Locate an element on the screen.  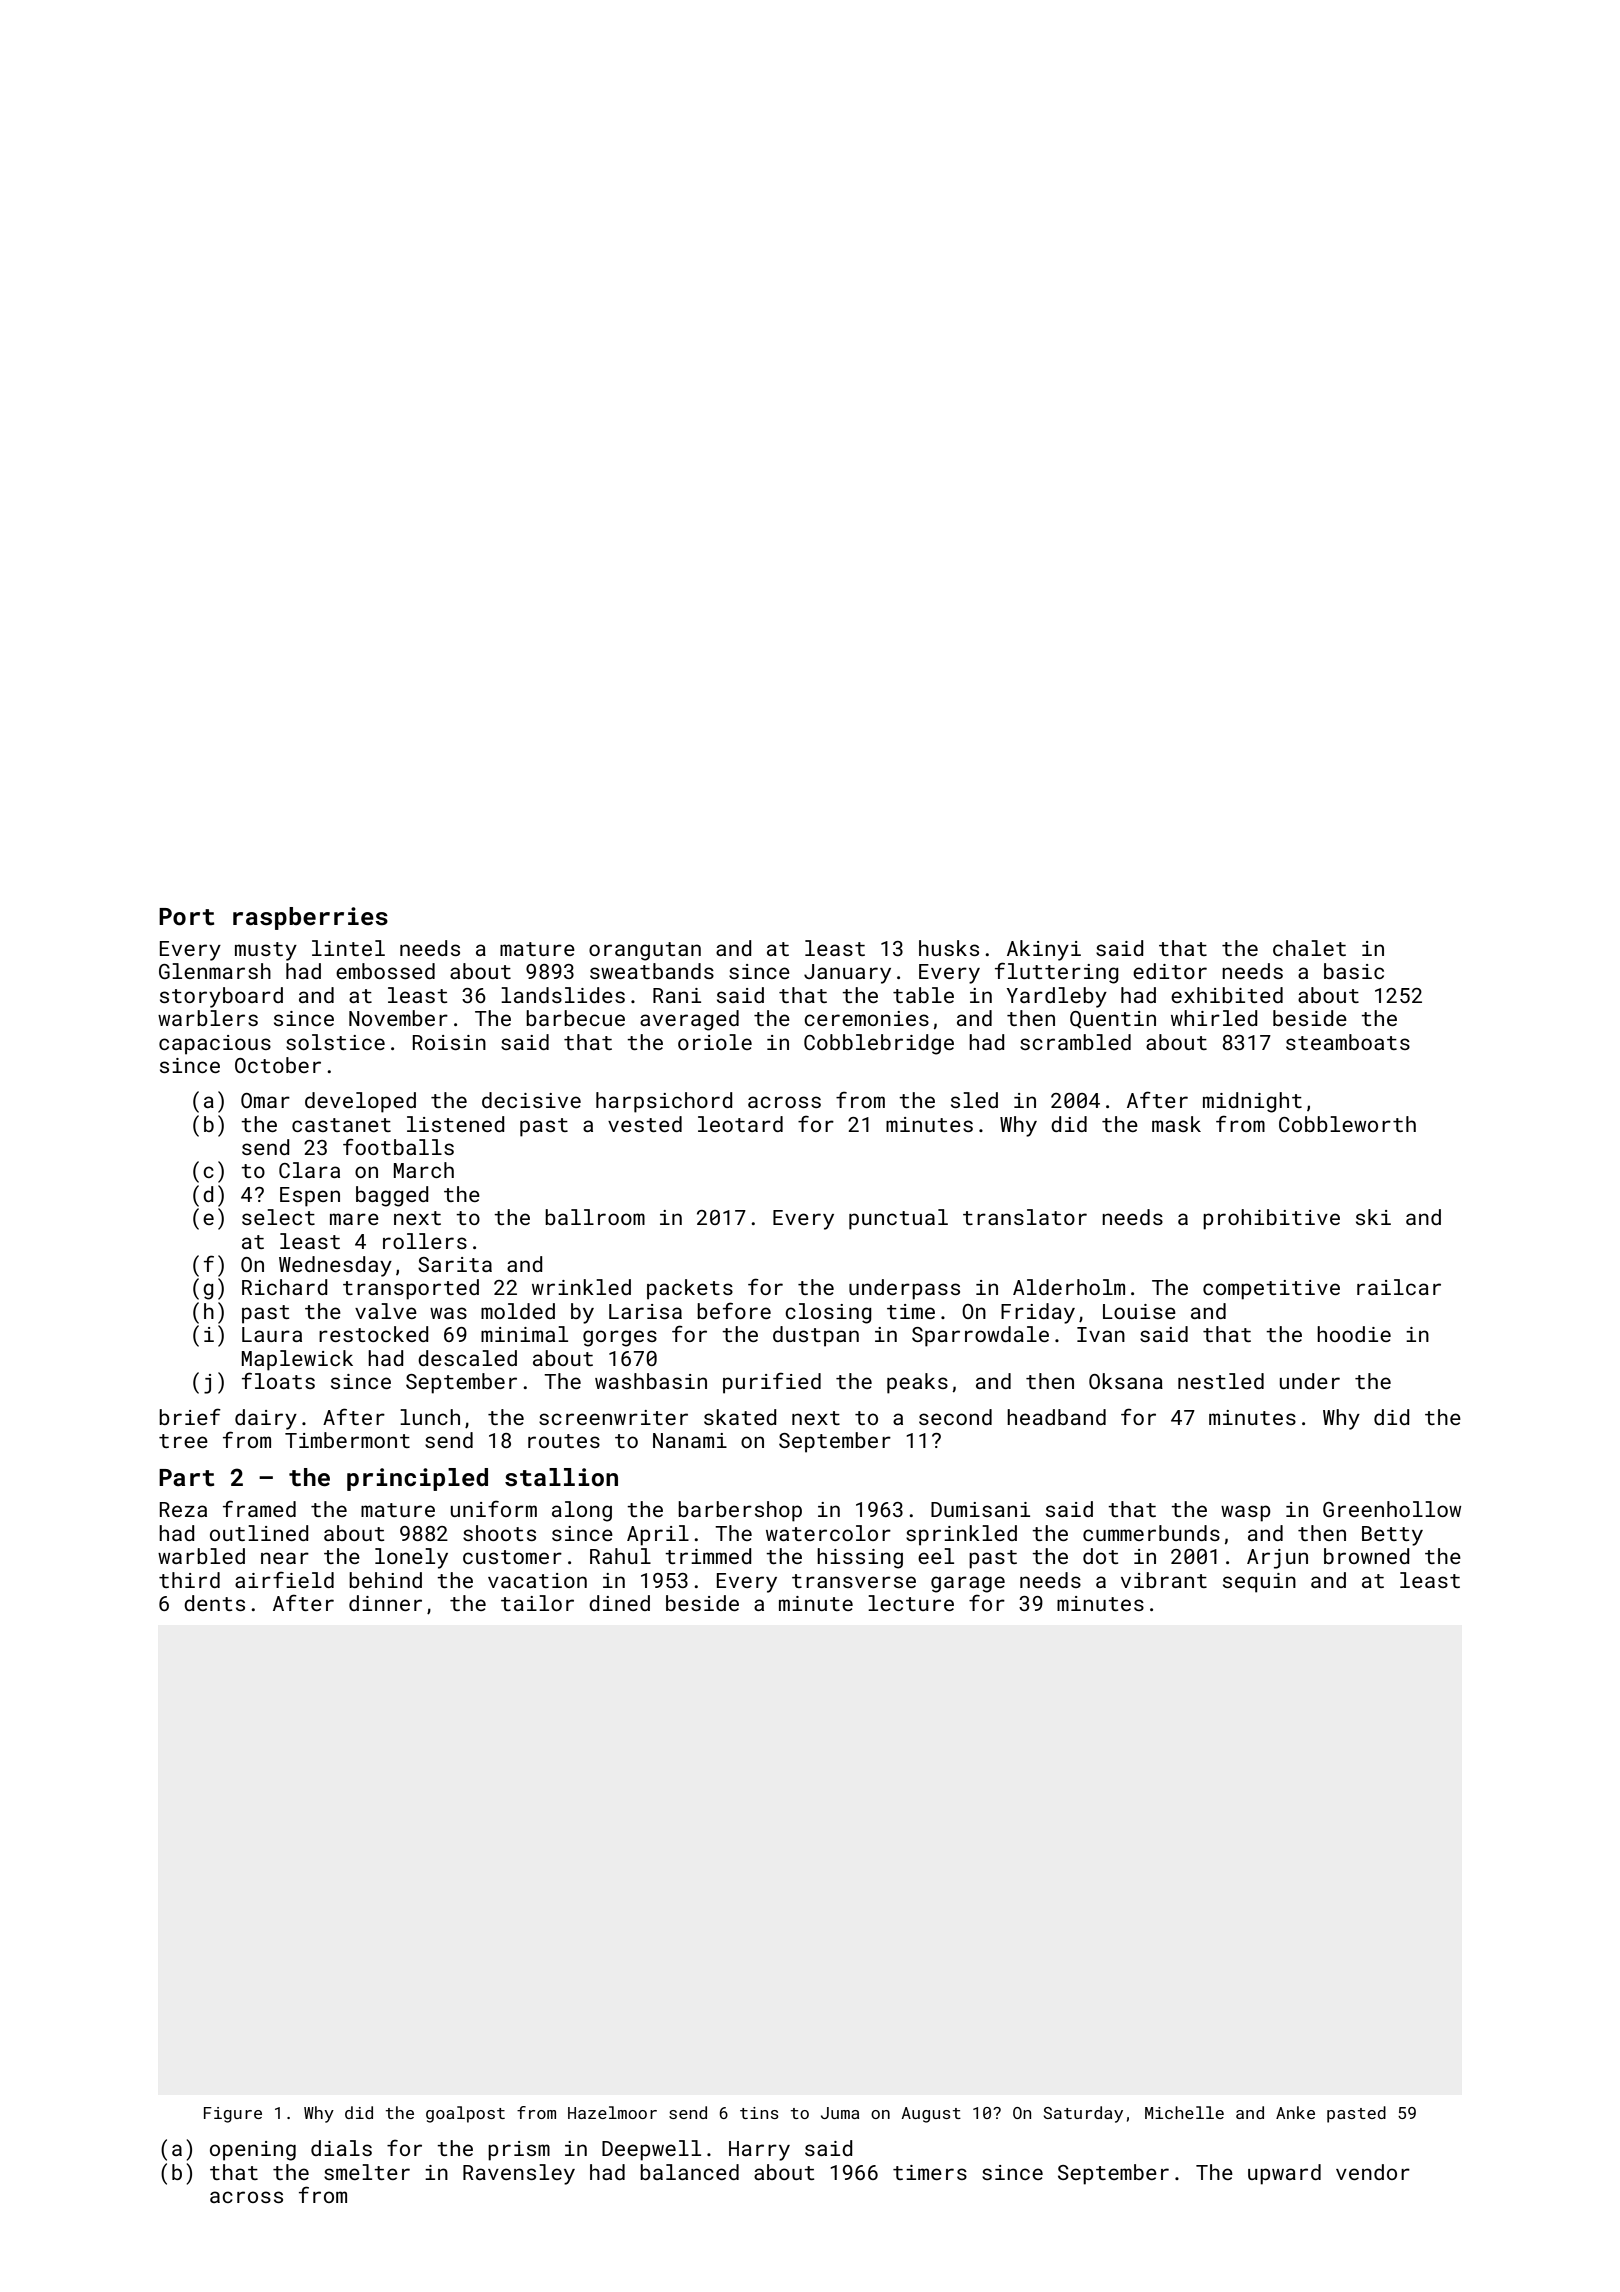
wasp is located at coordinates (1246, 1513).
